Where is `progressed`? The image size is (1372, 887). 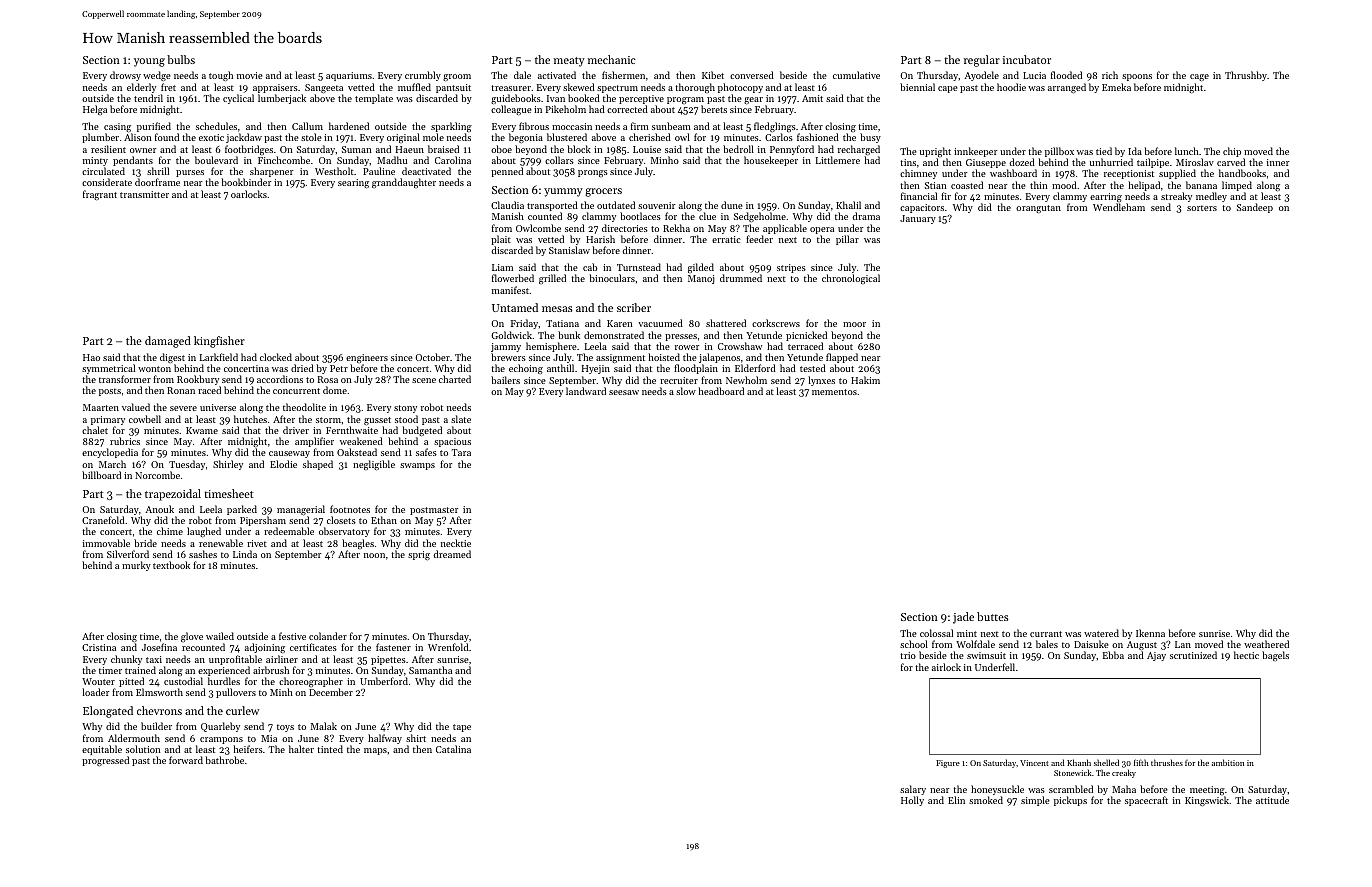 progressed is located at coordinates (105, 761).
